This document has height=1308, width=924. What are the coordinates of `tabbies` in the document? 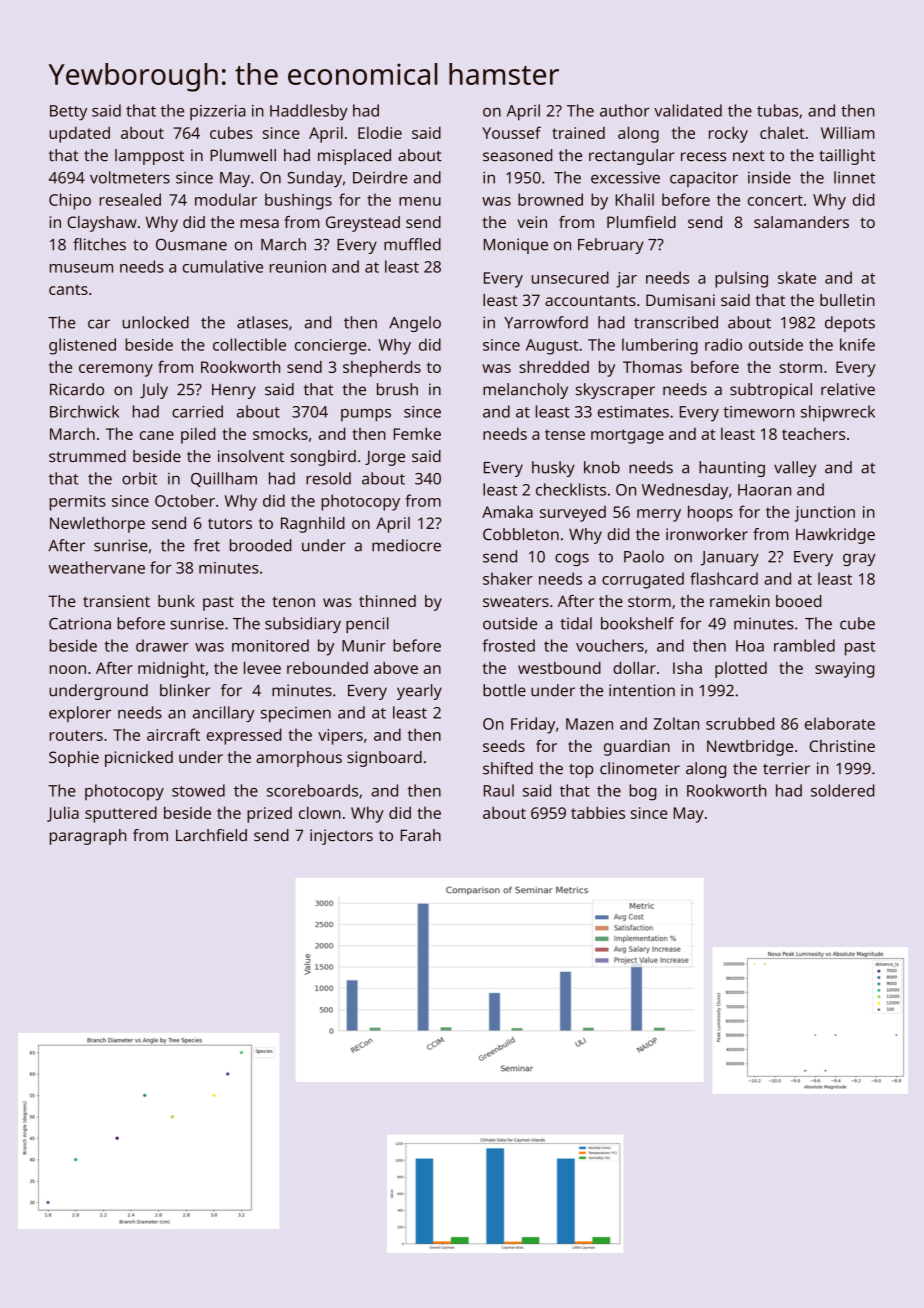 It's located at (598, 812).
